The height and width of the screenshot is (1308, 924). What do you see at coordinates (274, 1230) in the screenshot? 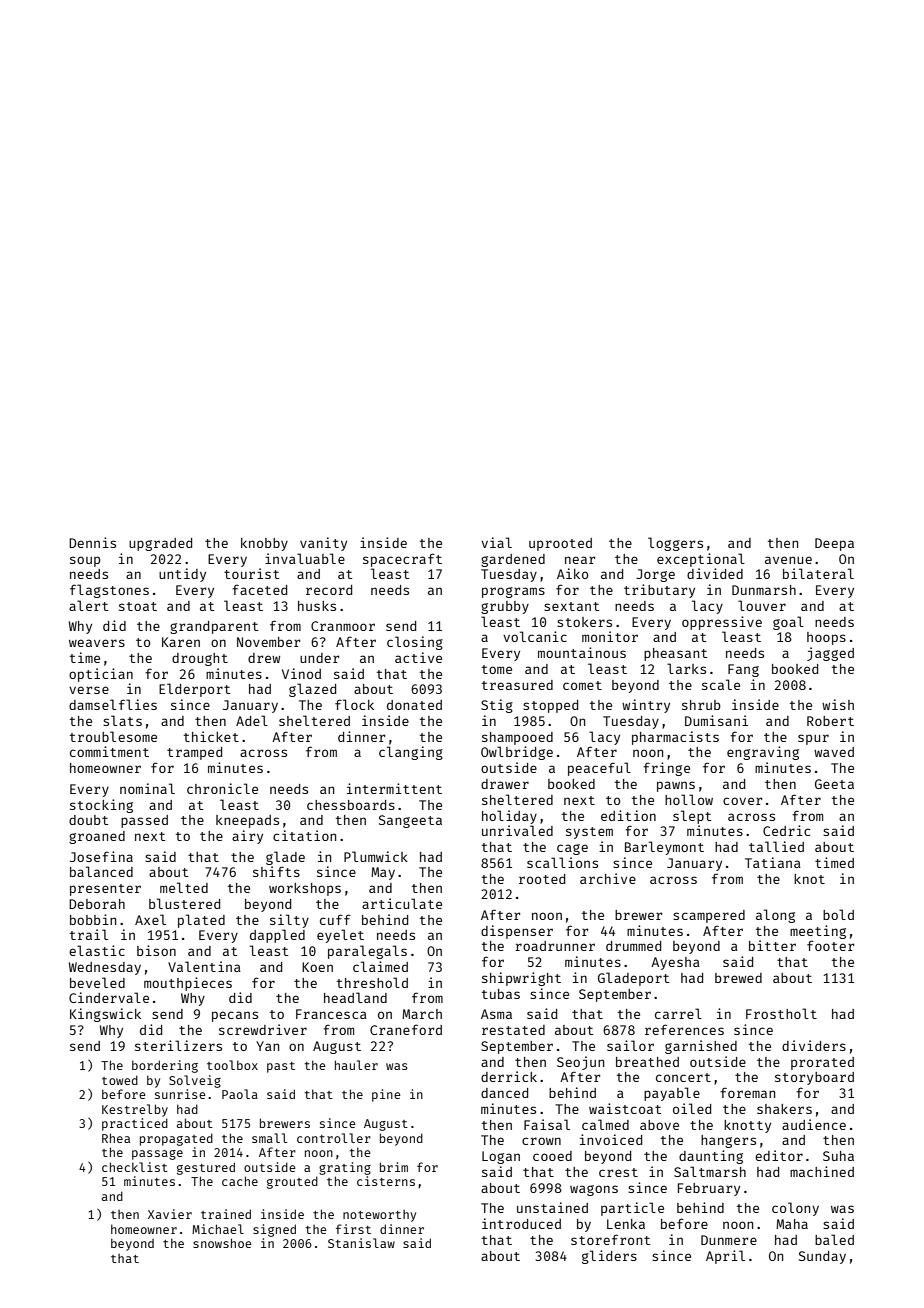
I see `signed` at bounding box center [274, 1230].
